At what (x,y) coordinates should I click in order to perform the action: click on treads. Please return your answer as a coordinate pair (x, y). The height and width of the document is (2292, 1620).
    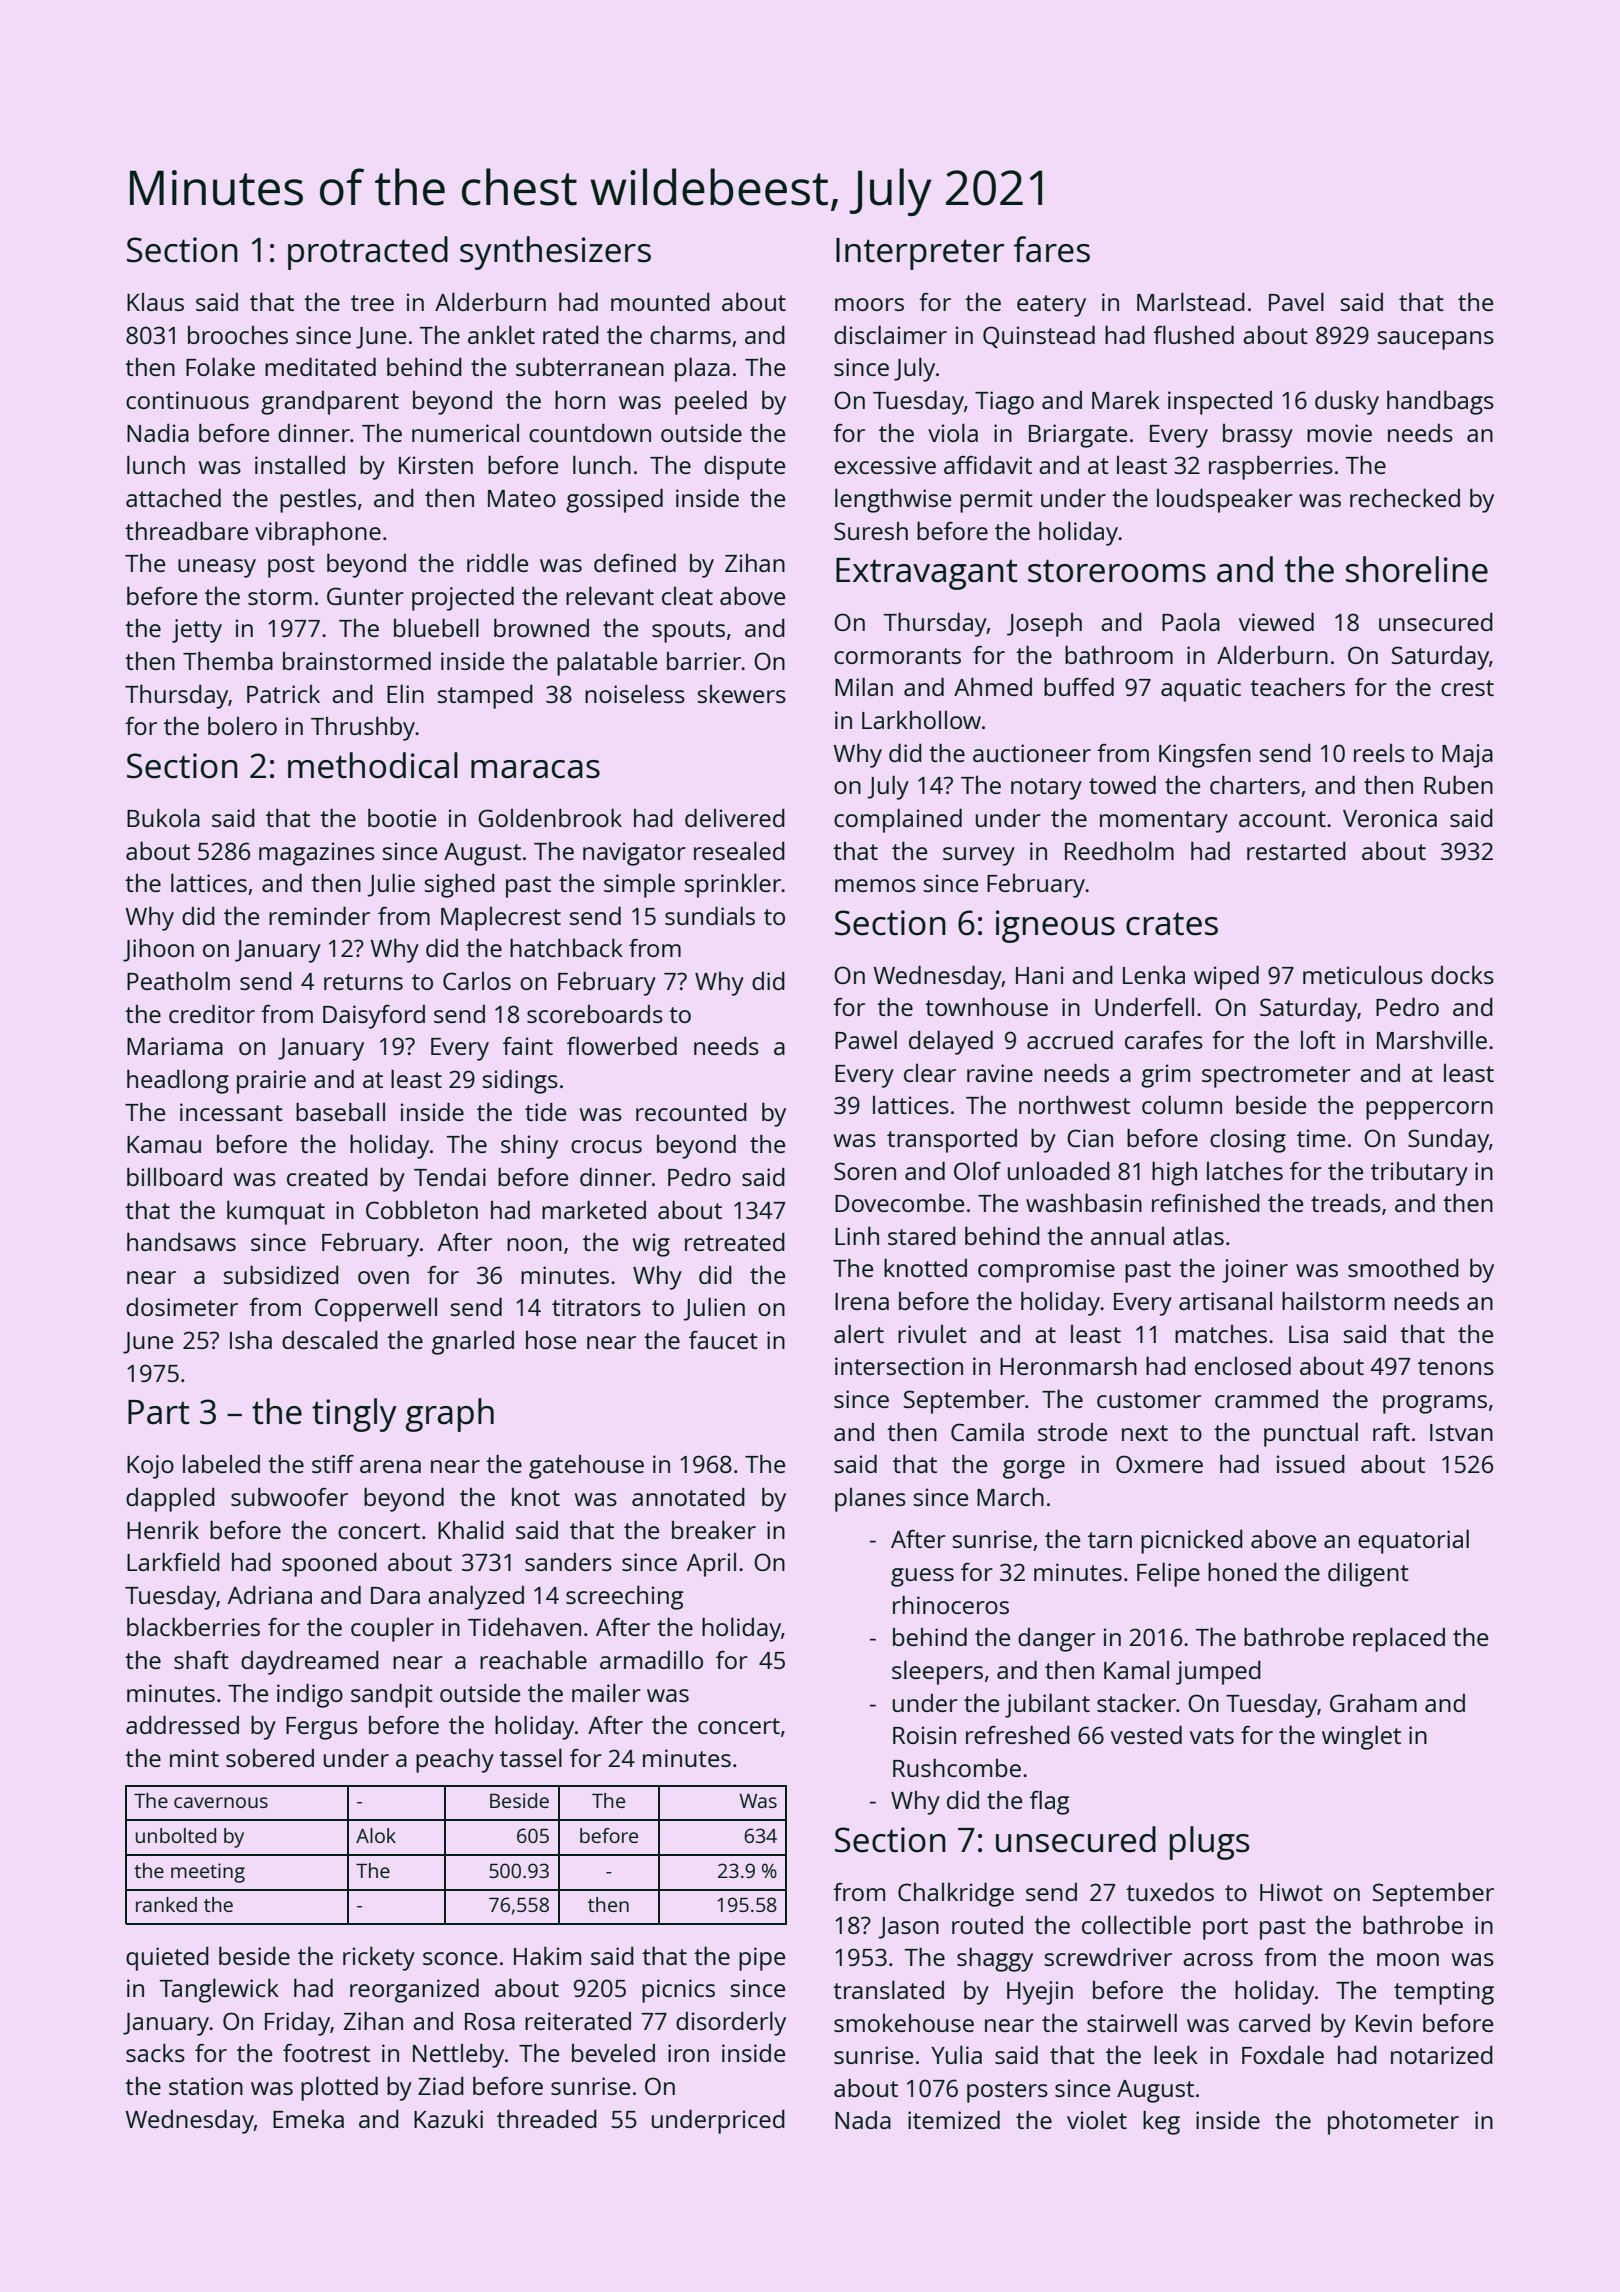
    Looking at the image, I should click on (1346, 1203).
